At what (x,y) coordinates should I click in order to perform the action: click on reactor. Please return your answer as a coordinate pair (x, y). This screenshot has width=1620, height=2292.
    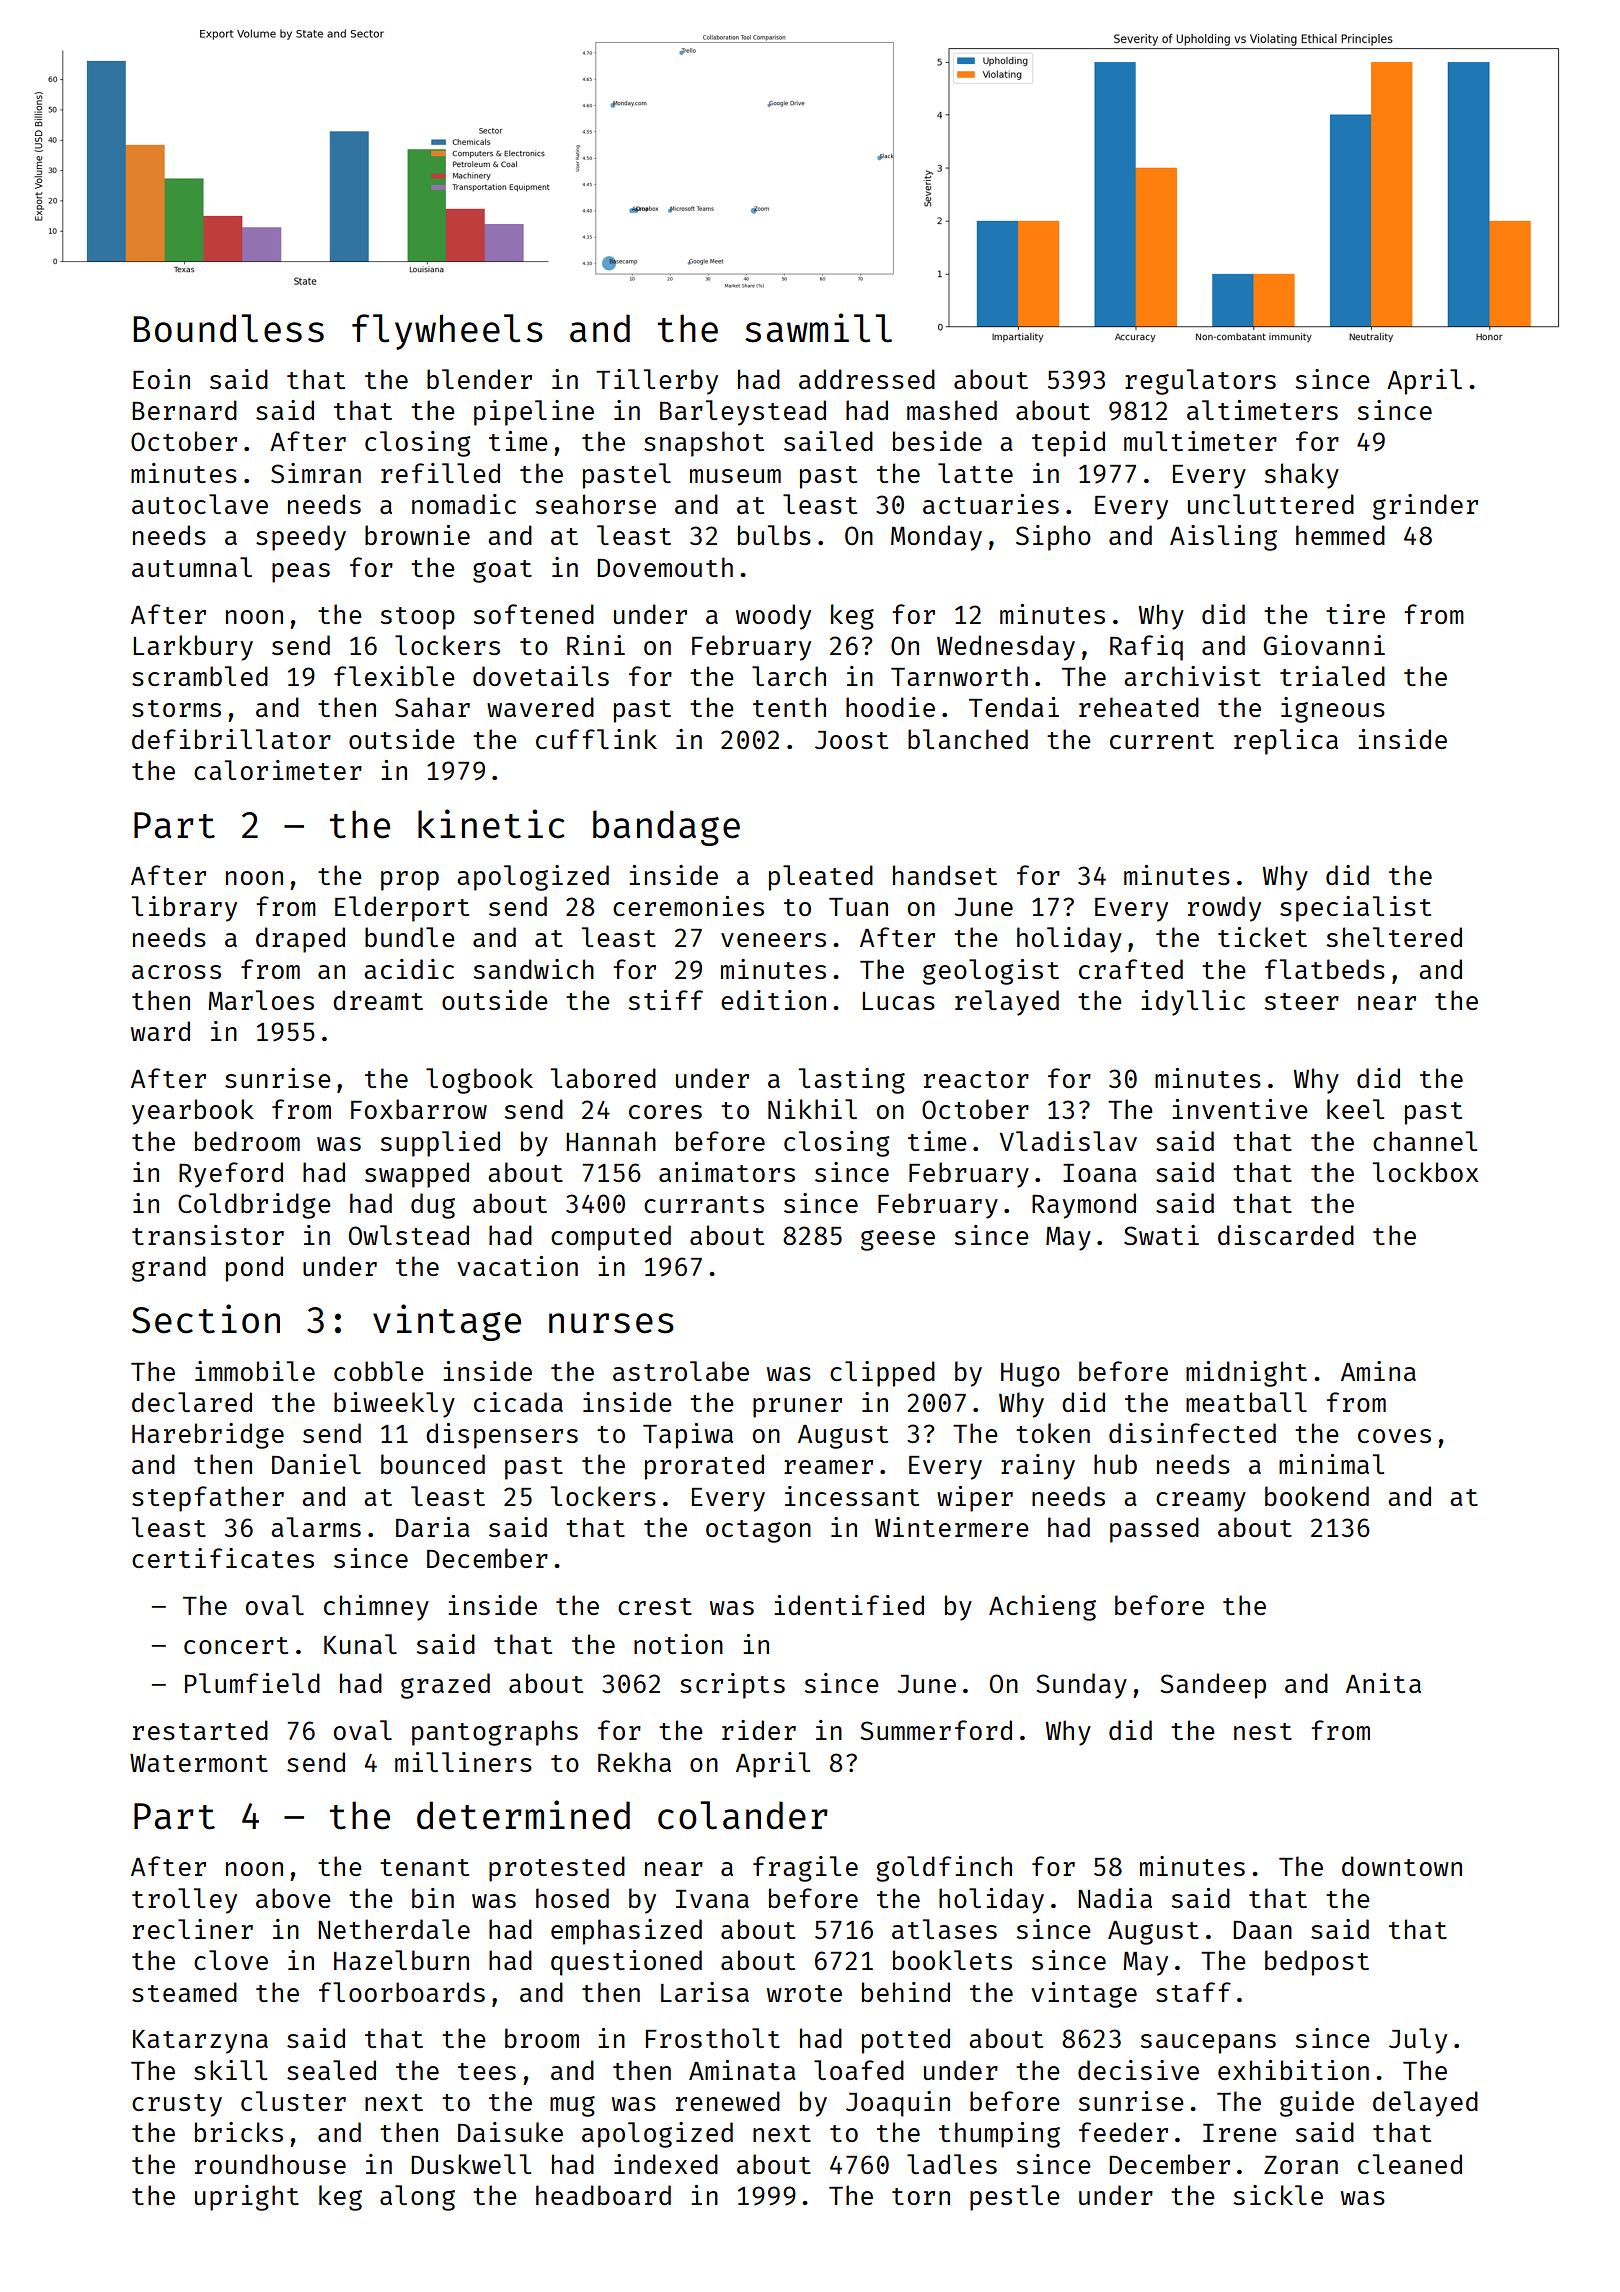
    Looking at the image, I should click on (976, 1079).
